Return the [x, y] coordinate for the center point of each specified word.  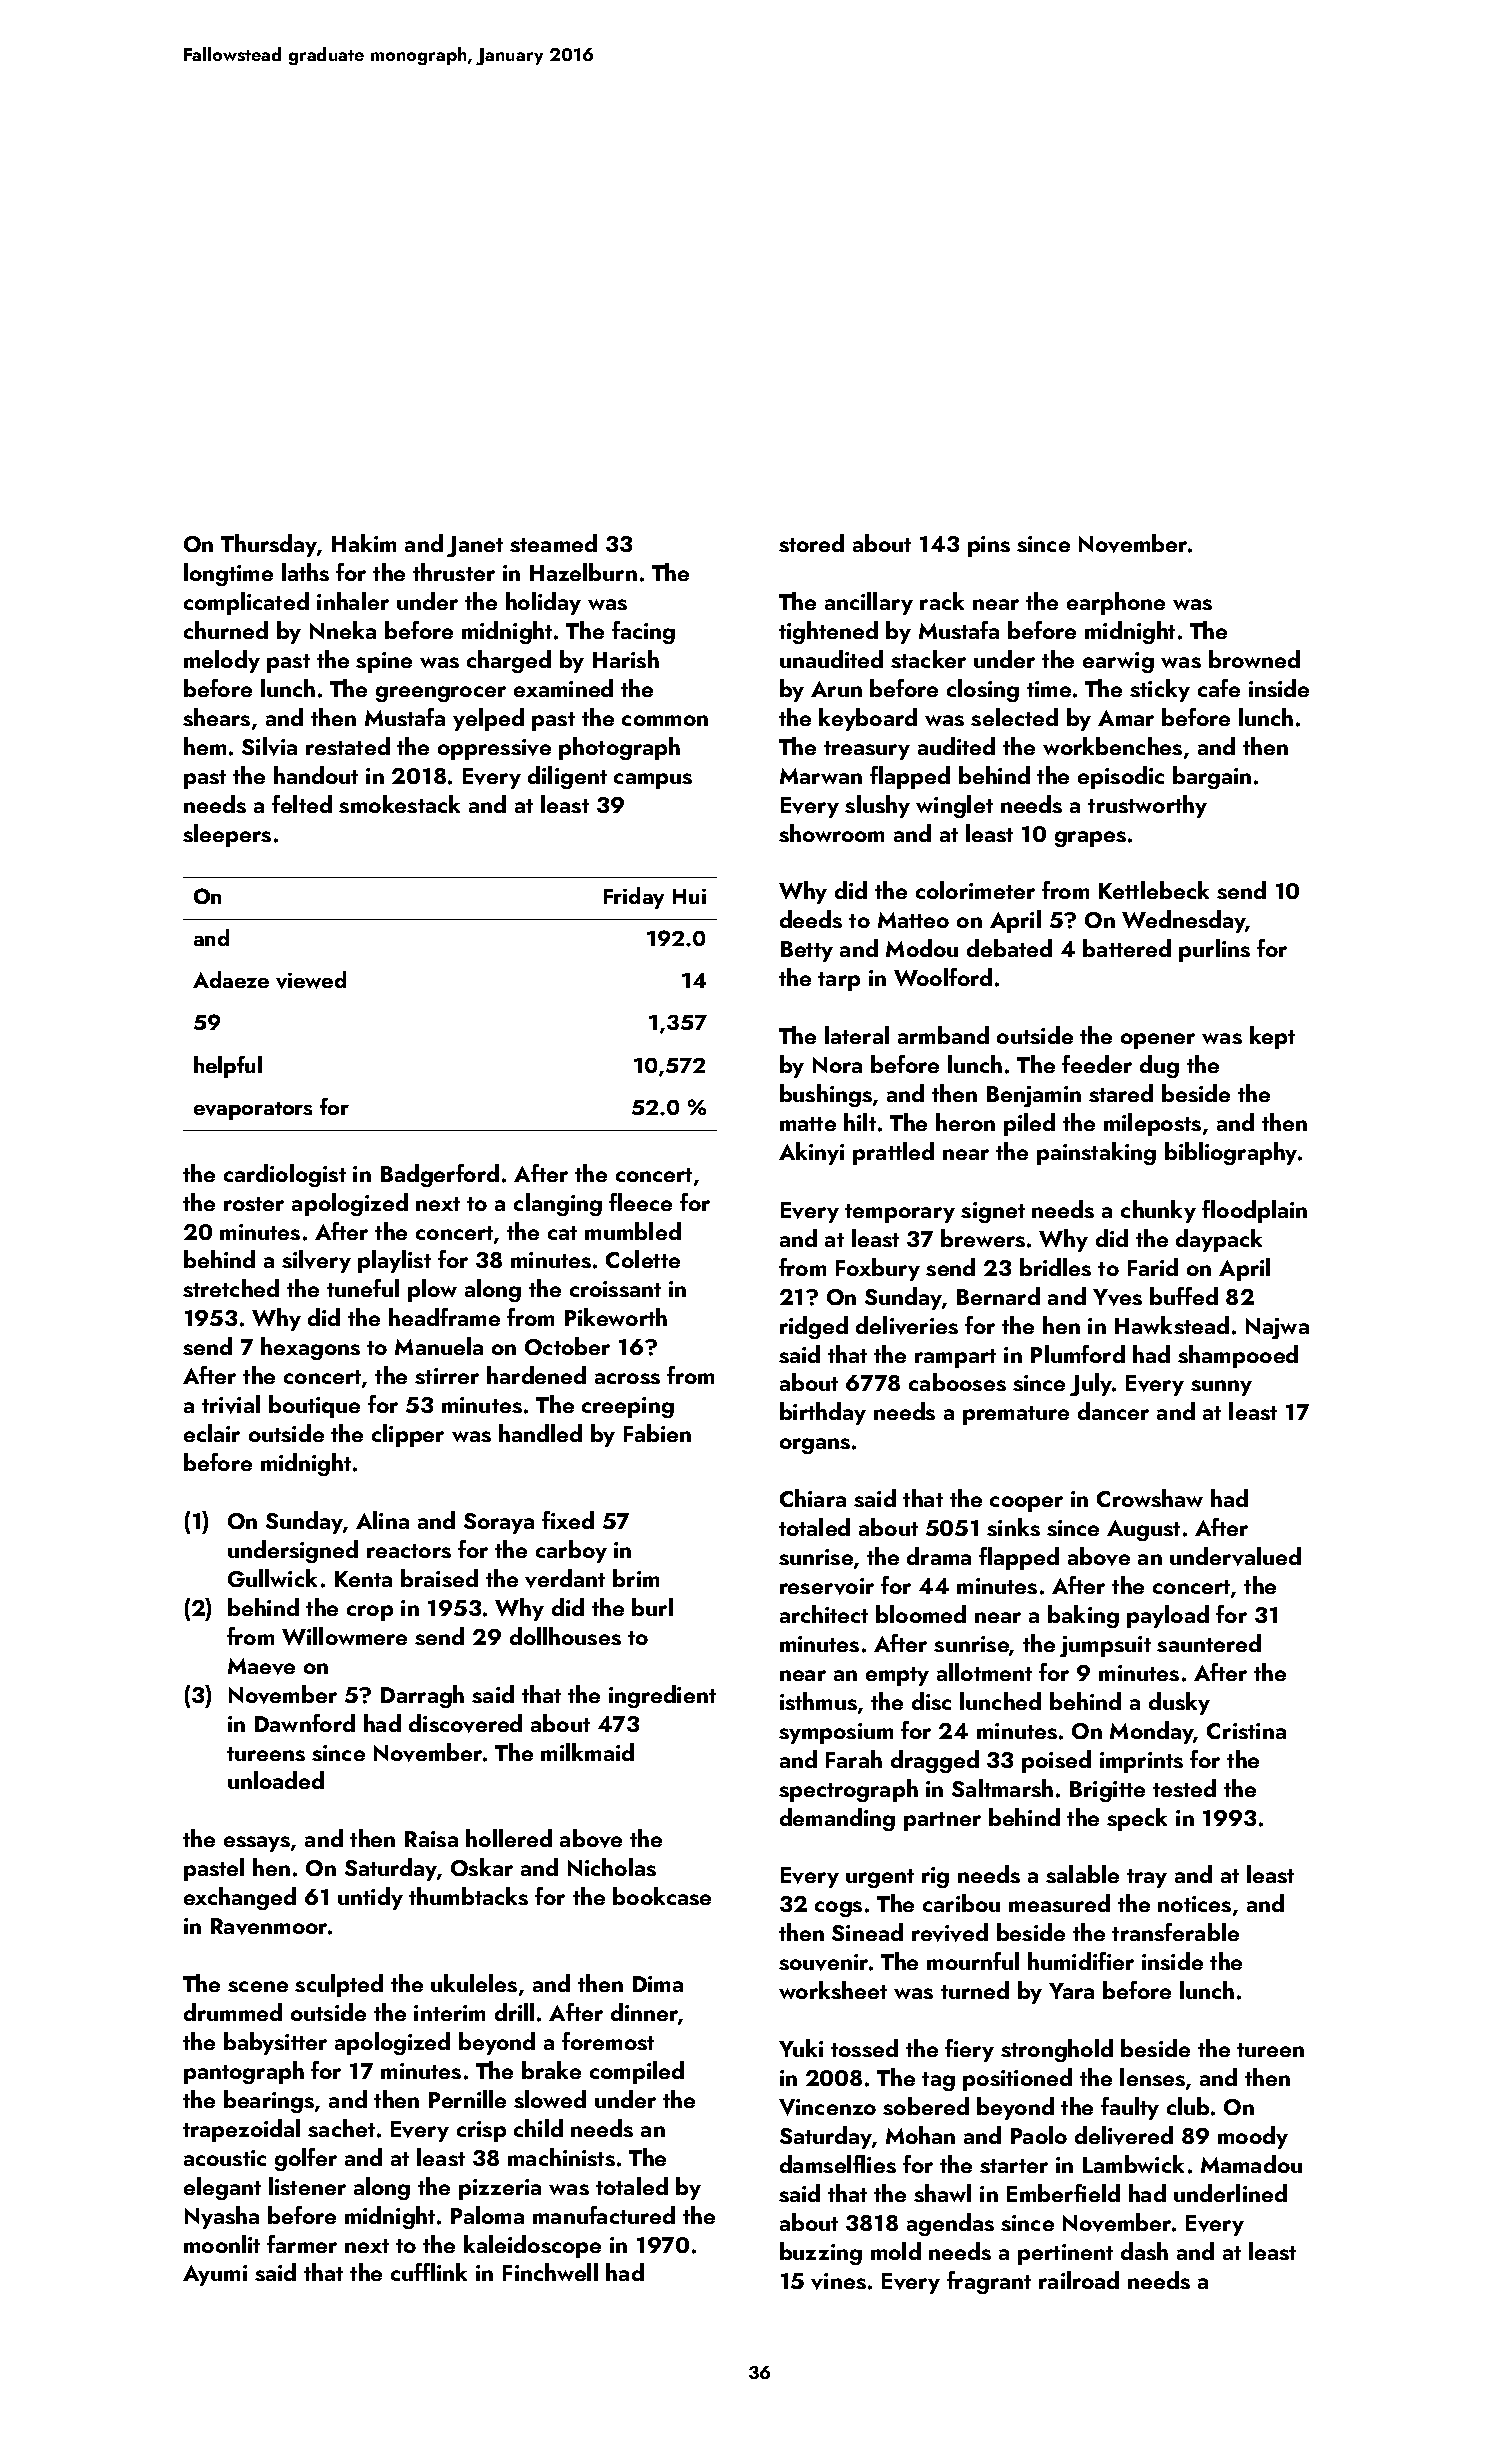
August [1143, 1530]
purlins [1214, 950]
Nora [837, 1065]
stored [811, 543]
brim [636, 1578]
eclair [212, 1433]
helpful [228, 1067]
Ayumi [215, 2275]
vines [838, 2281]
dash [1144, 2251]
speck [1137, 1819]
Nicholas [612, 1867]
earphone [1116, 603]
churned [226, 630]
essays [257, 1844]
